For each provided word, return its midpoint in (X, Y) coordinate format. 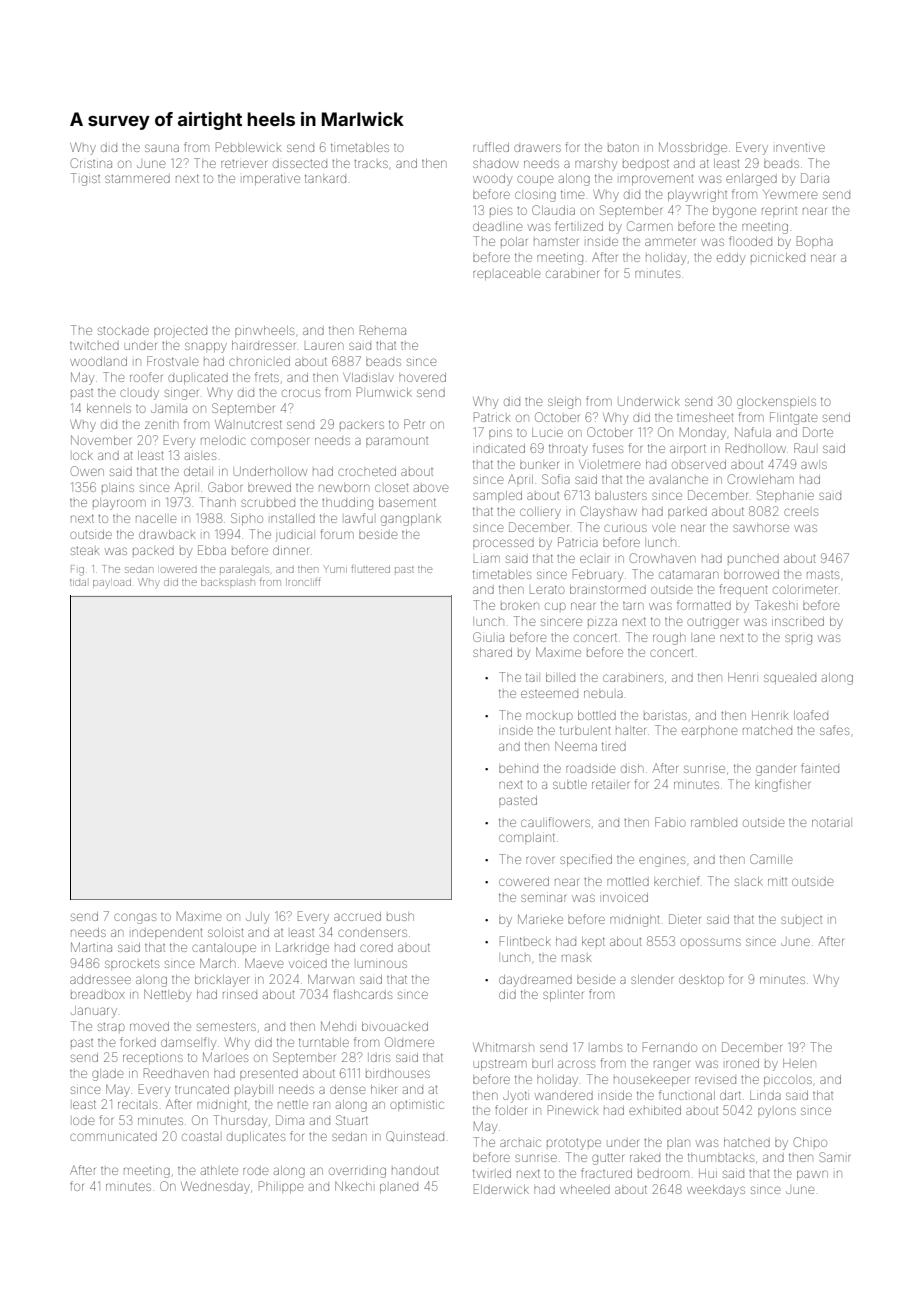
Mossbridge (693, 148)
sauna (162, 148)
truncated (202, 1089)
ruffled (491, 147)
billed (560, 677)
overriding (357, 1172)
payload (112, 583)
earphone (709, 732)
